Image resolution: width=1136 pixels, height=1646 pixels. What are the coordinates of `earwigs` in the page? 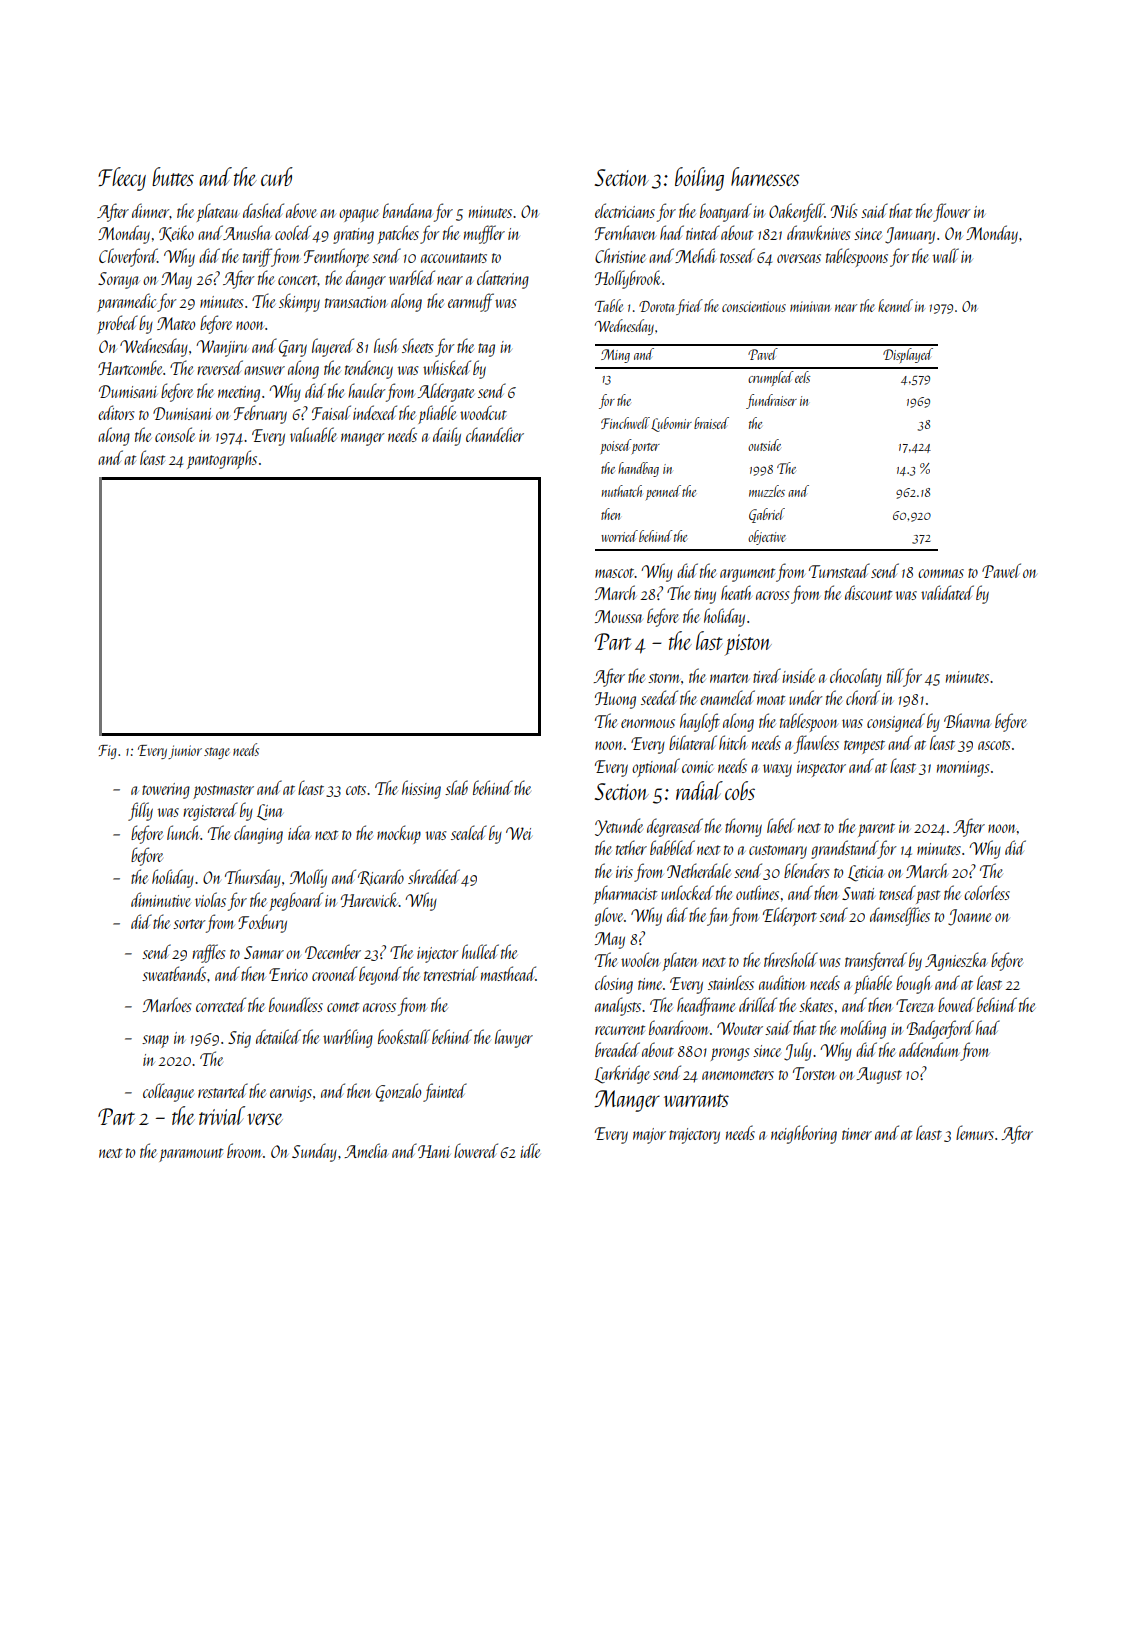 It's located at (291, 1094).
